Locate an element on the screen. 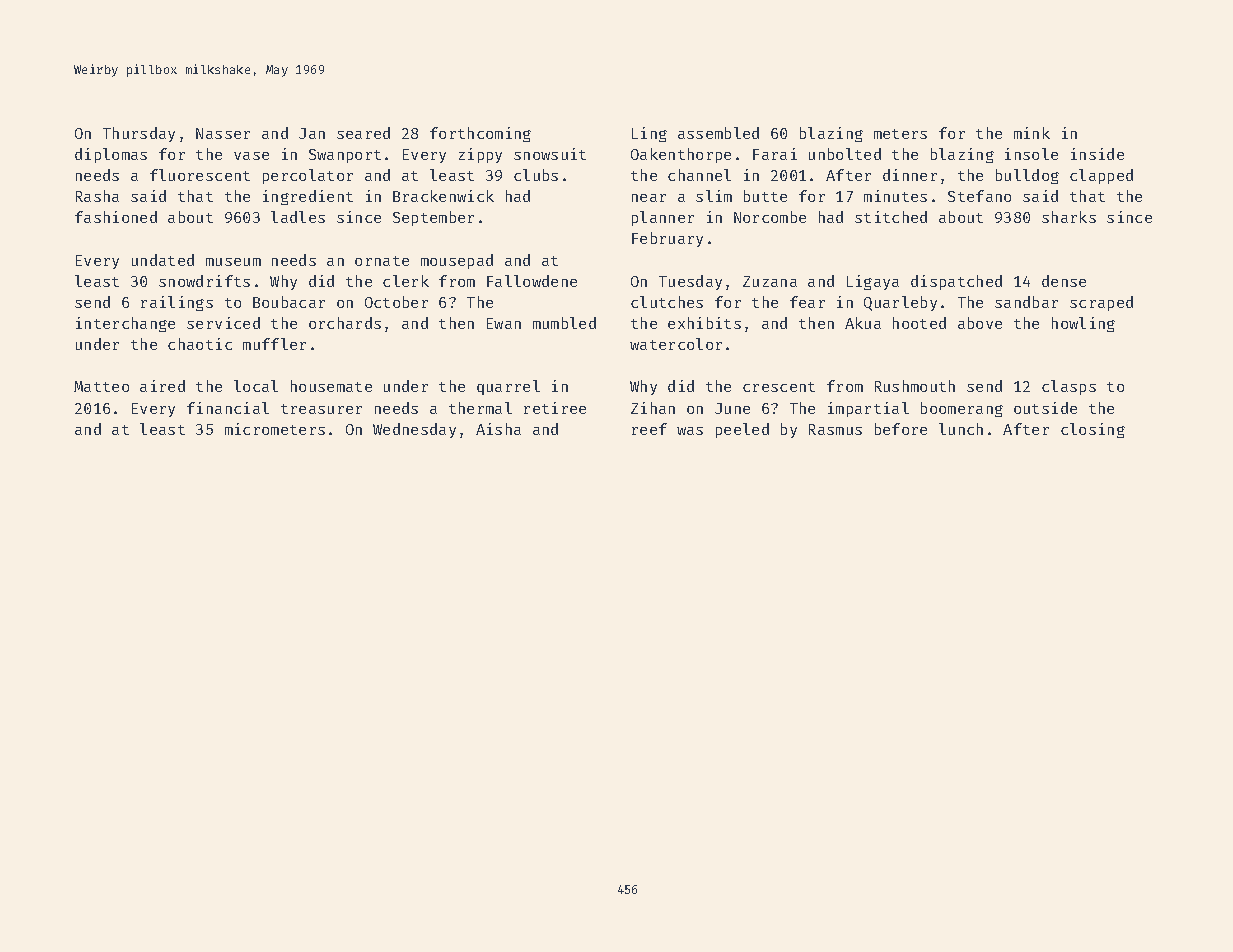  minutes is located at coordinates (895, 196).
